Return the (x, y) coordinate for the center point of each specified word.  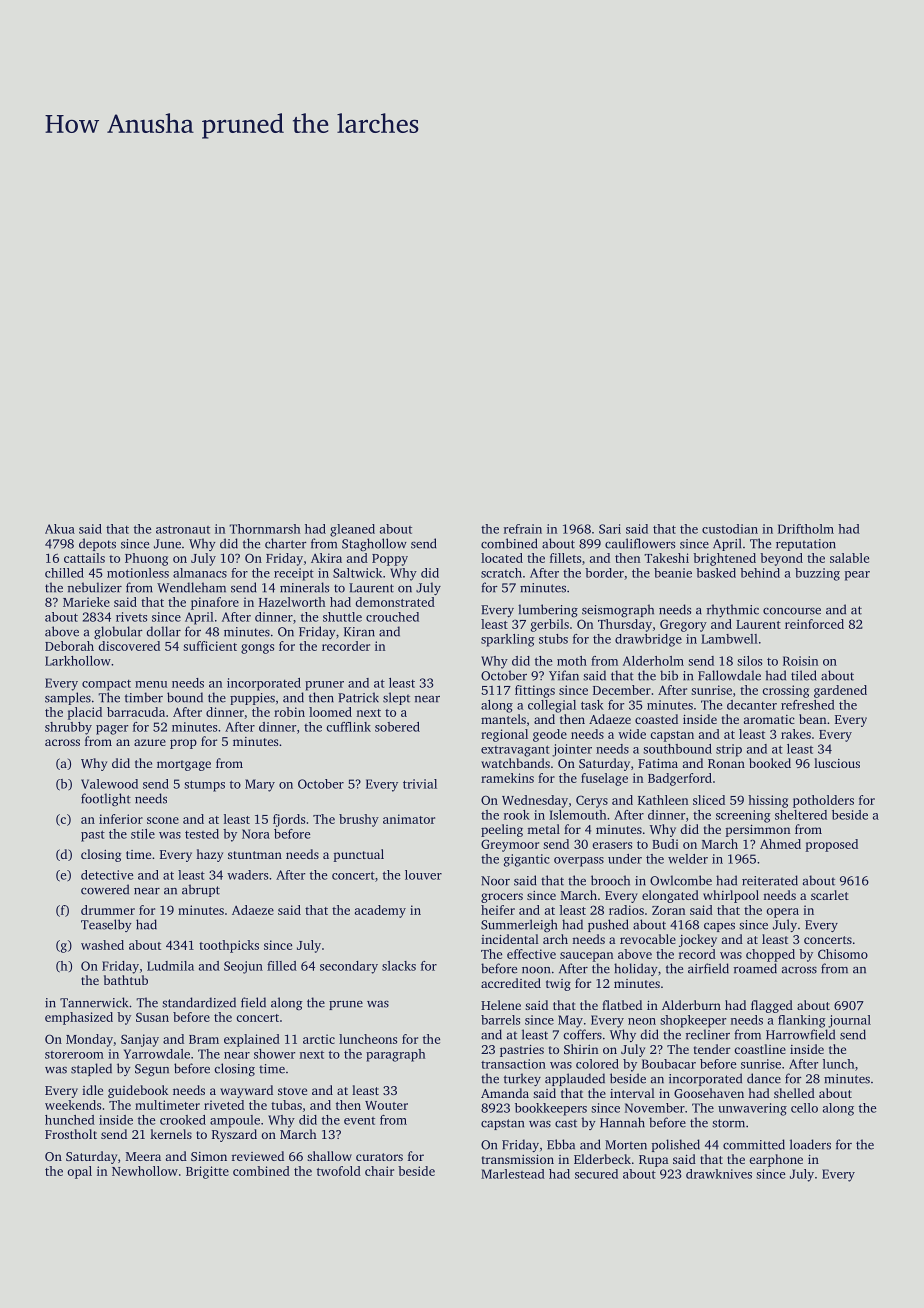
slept (396, 698)
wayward (246, 1091)
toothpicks (229, 946)
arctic (319, 1039)
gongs (257, 649)
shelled (794, 1093)
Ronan (726, 763)
